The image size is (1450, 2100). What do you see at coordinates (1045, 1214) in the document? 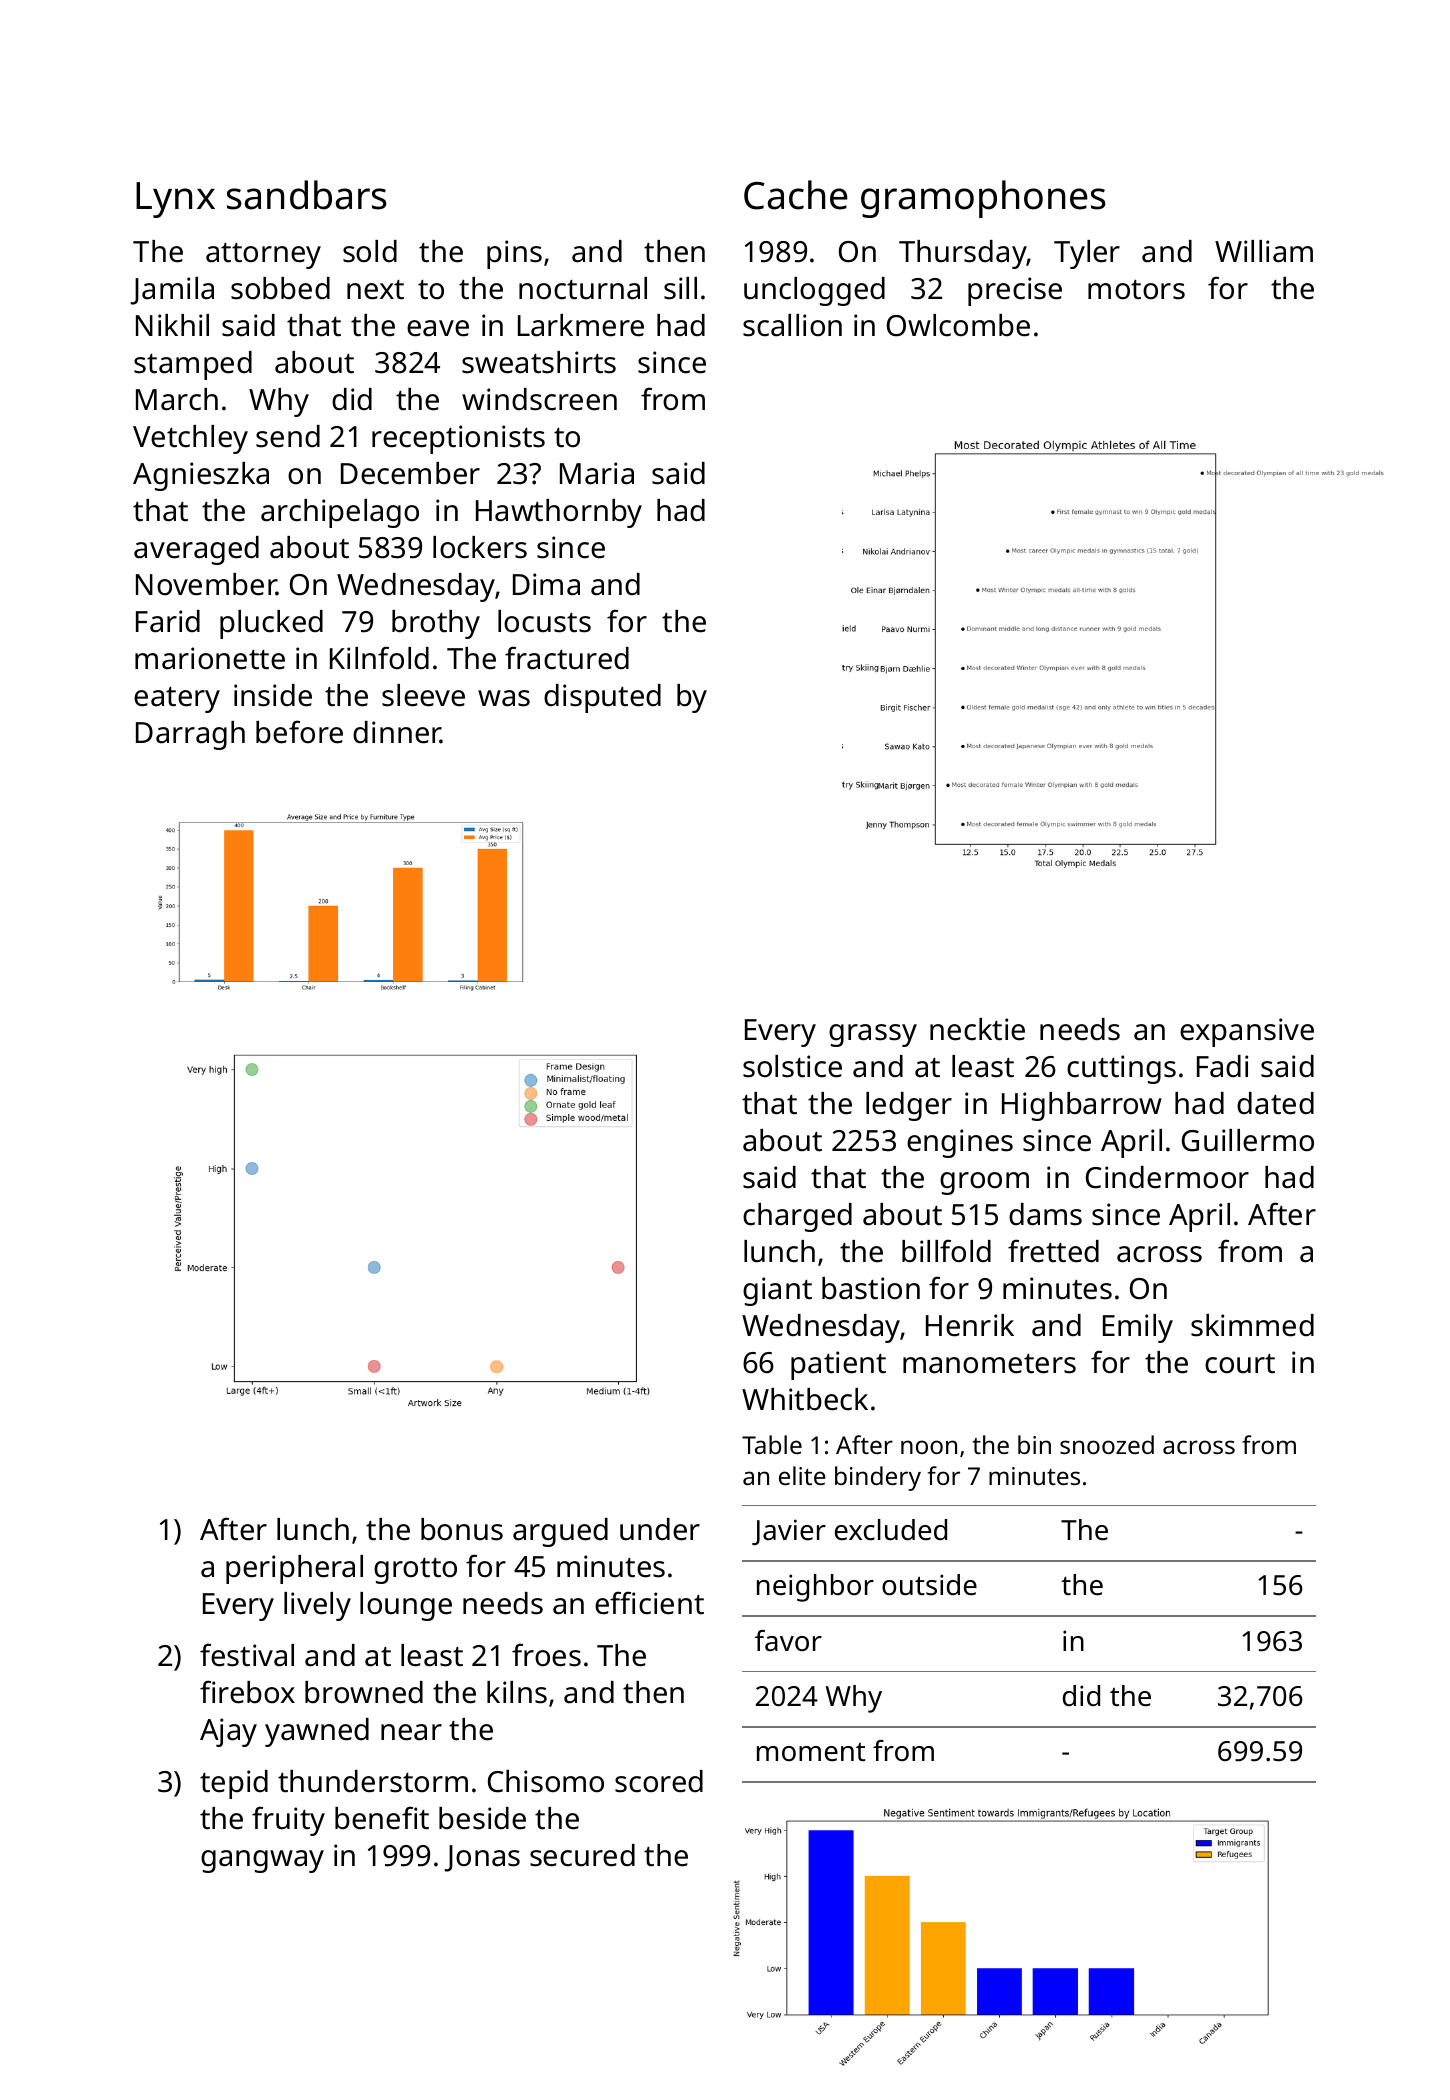
I see `dams` at bounding box center [1045, 1214].
